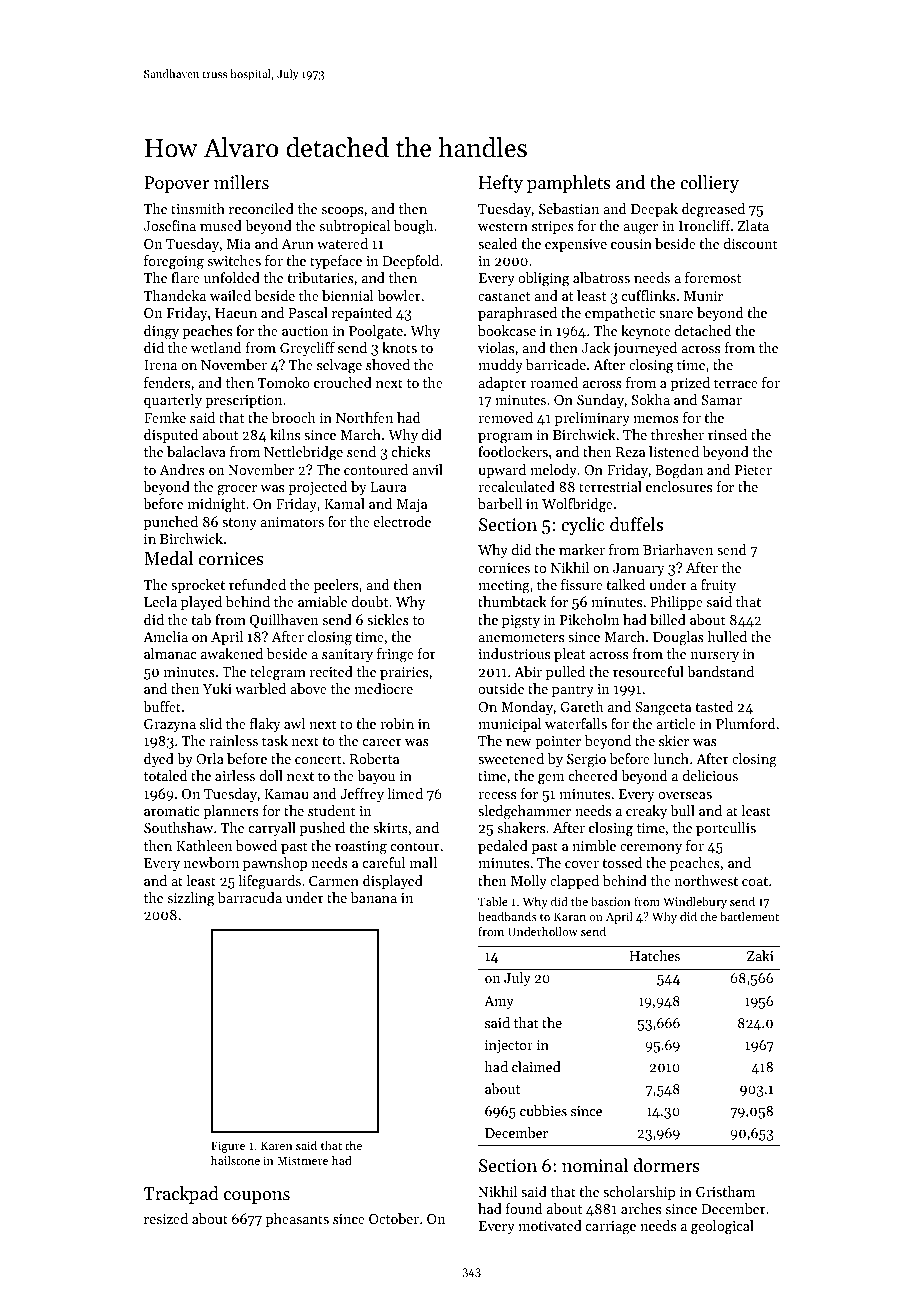  Describe the element at coordinates (165, 417) in the screenshot. I see `Femke` at that location.
